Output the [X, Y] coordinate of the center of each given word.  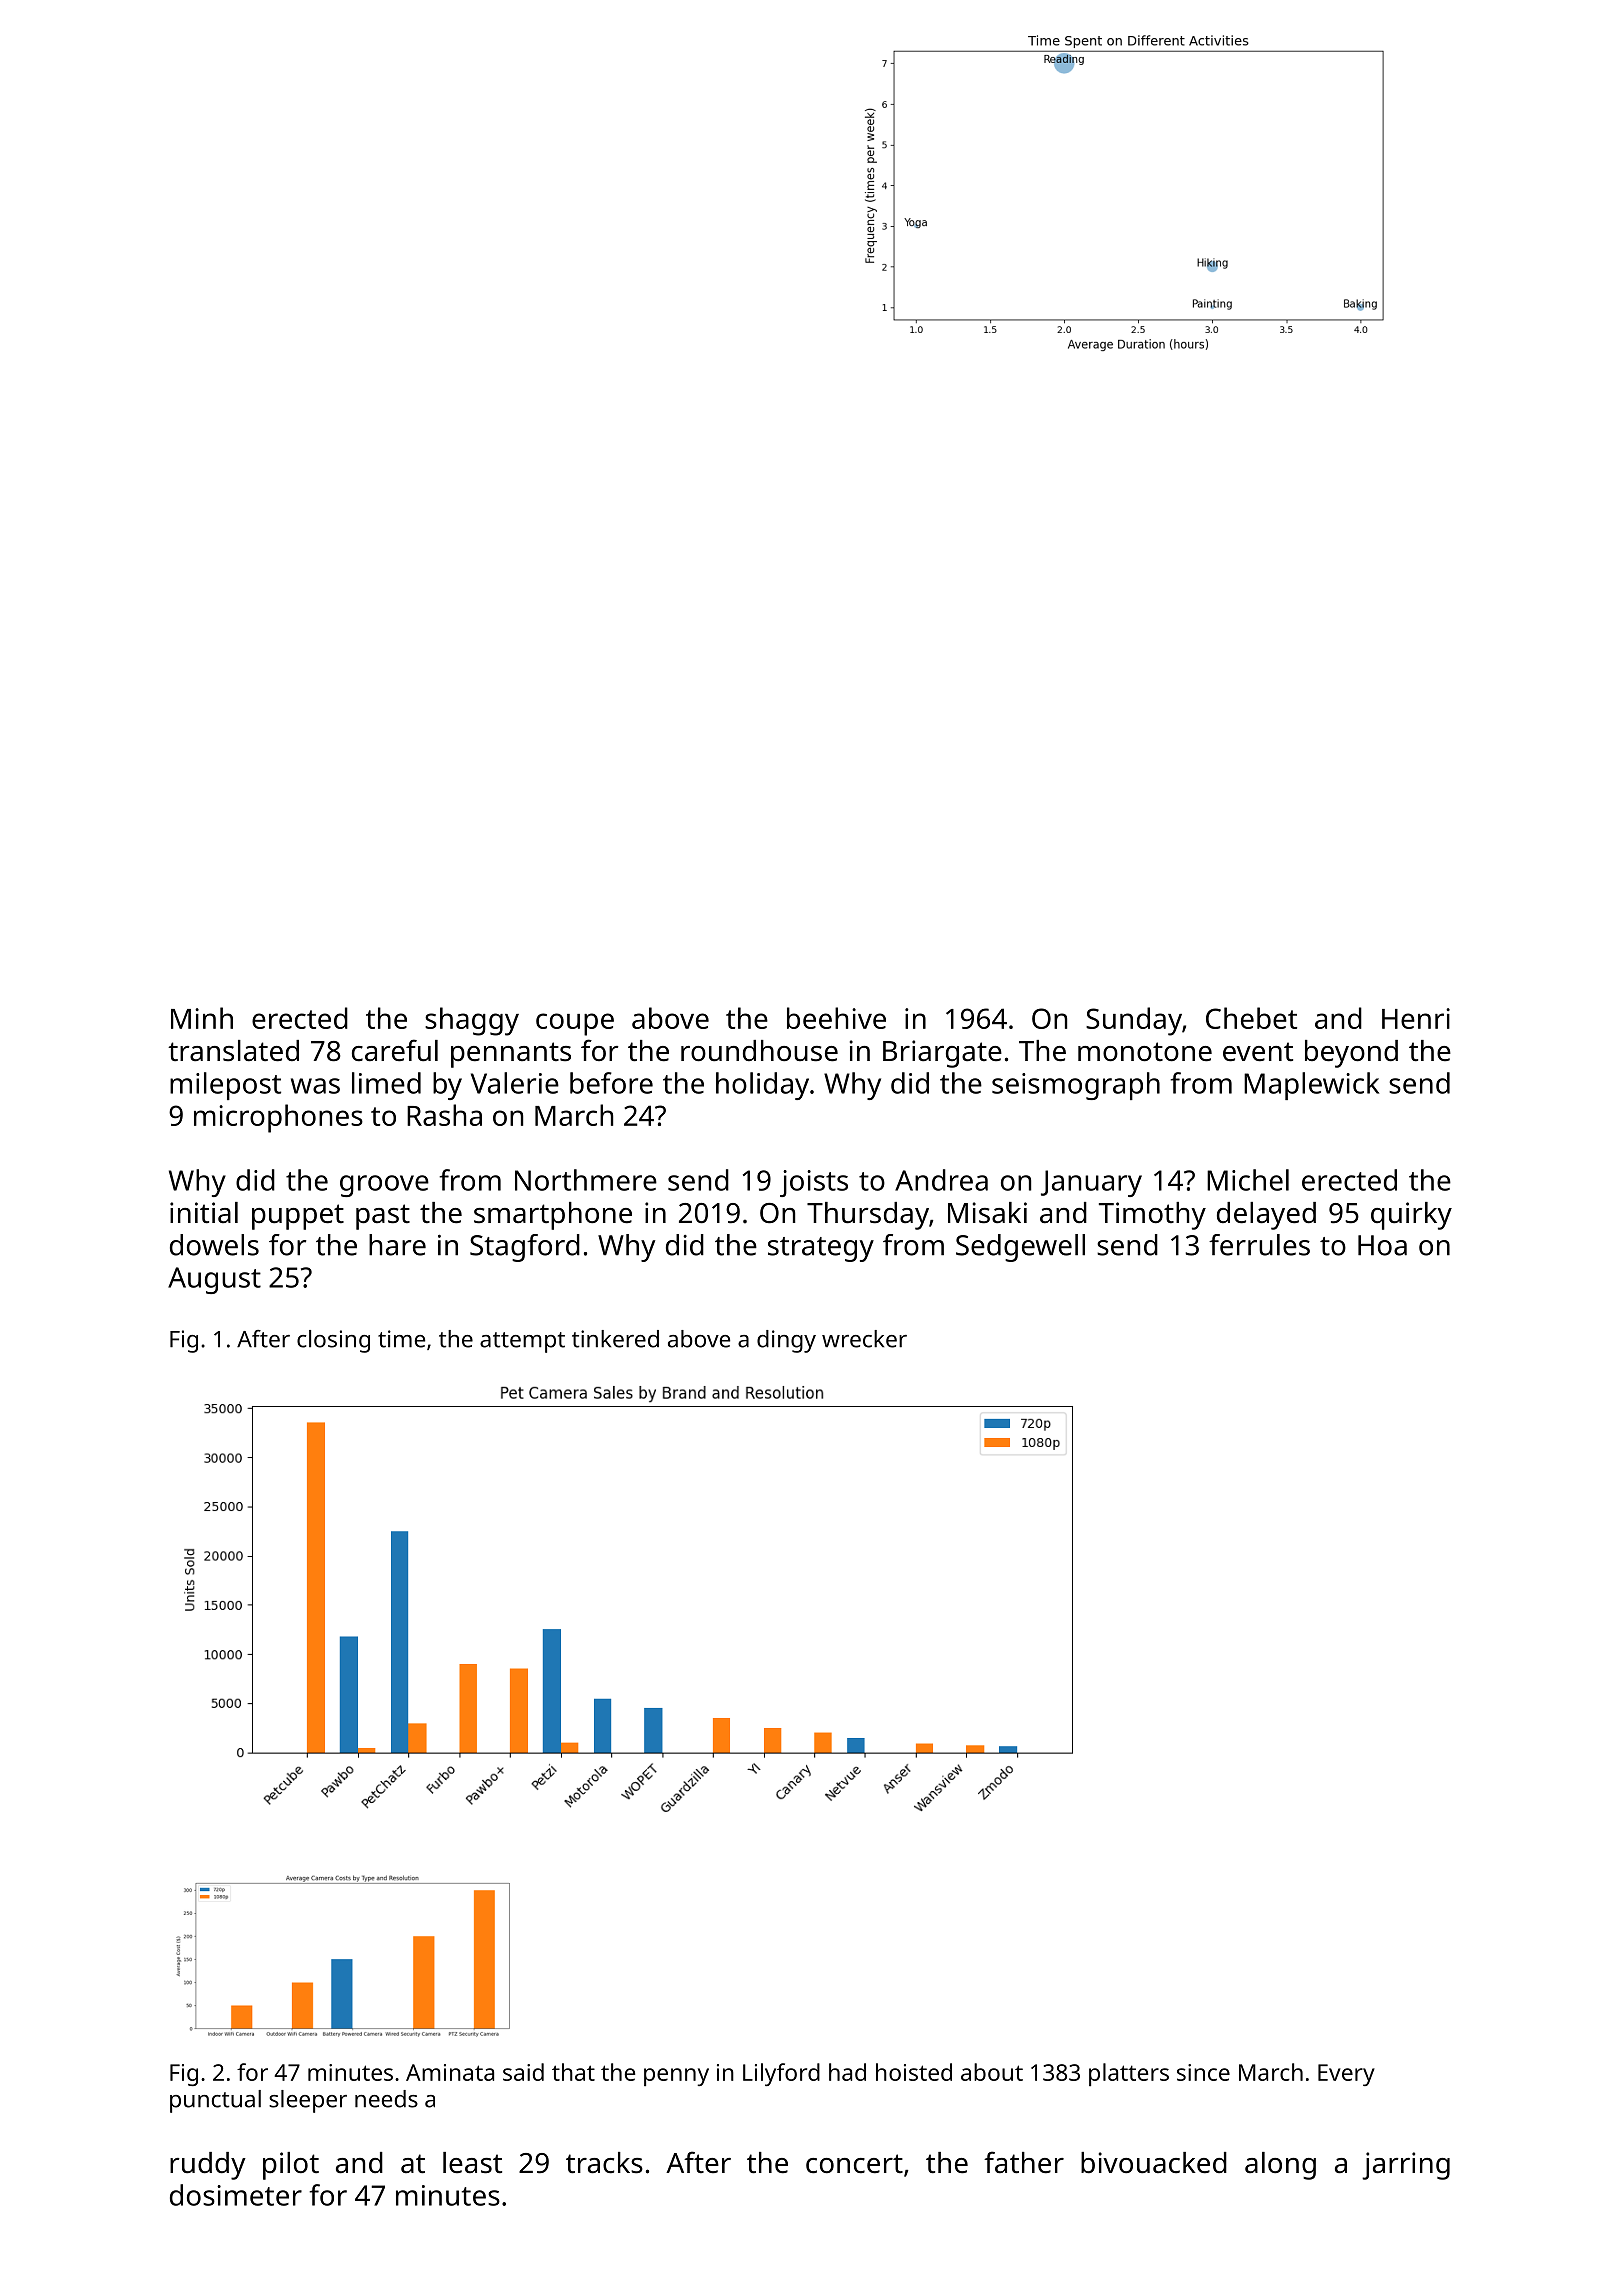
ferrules [1259, 1245]
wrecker [864, 1339]
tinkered [615, 1339]
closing [333, 1341]
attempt [522, 1342]
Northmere [586, 1180]
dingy [786, 1341]
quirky [1411, 1216]
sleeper [308, 2101]
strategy [821, 1249]
